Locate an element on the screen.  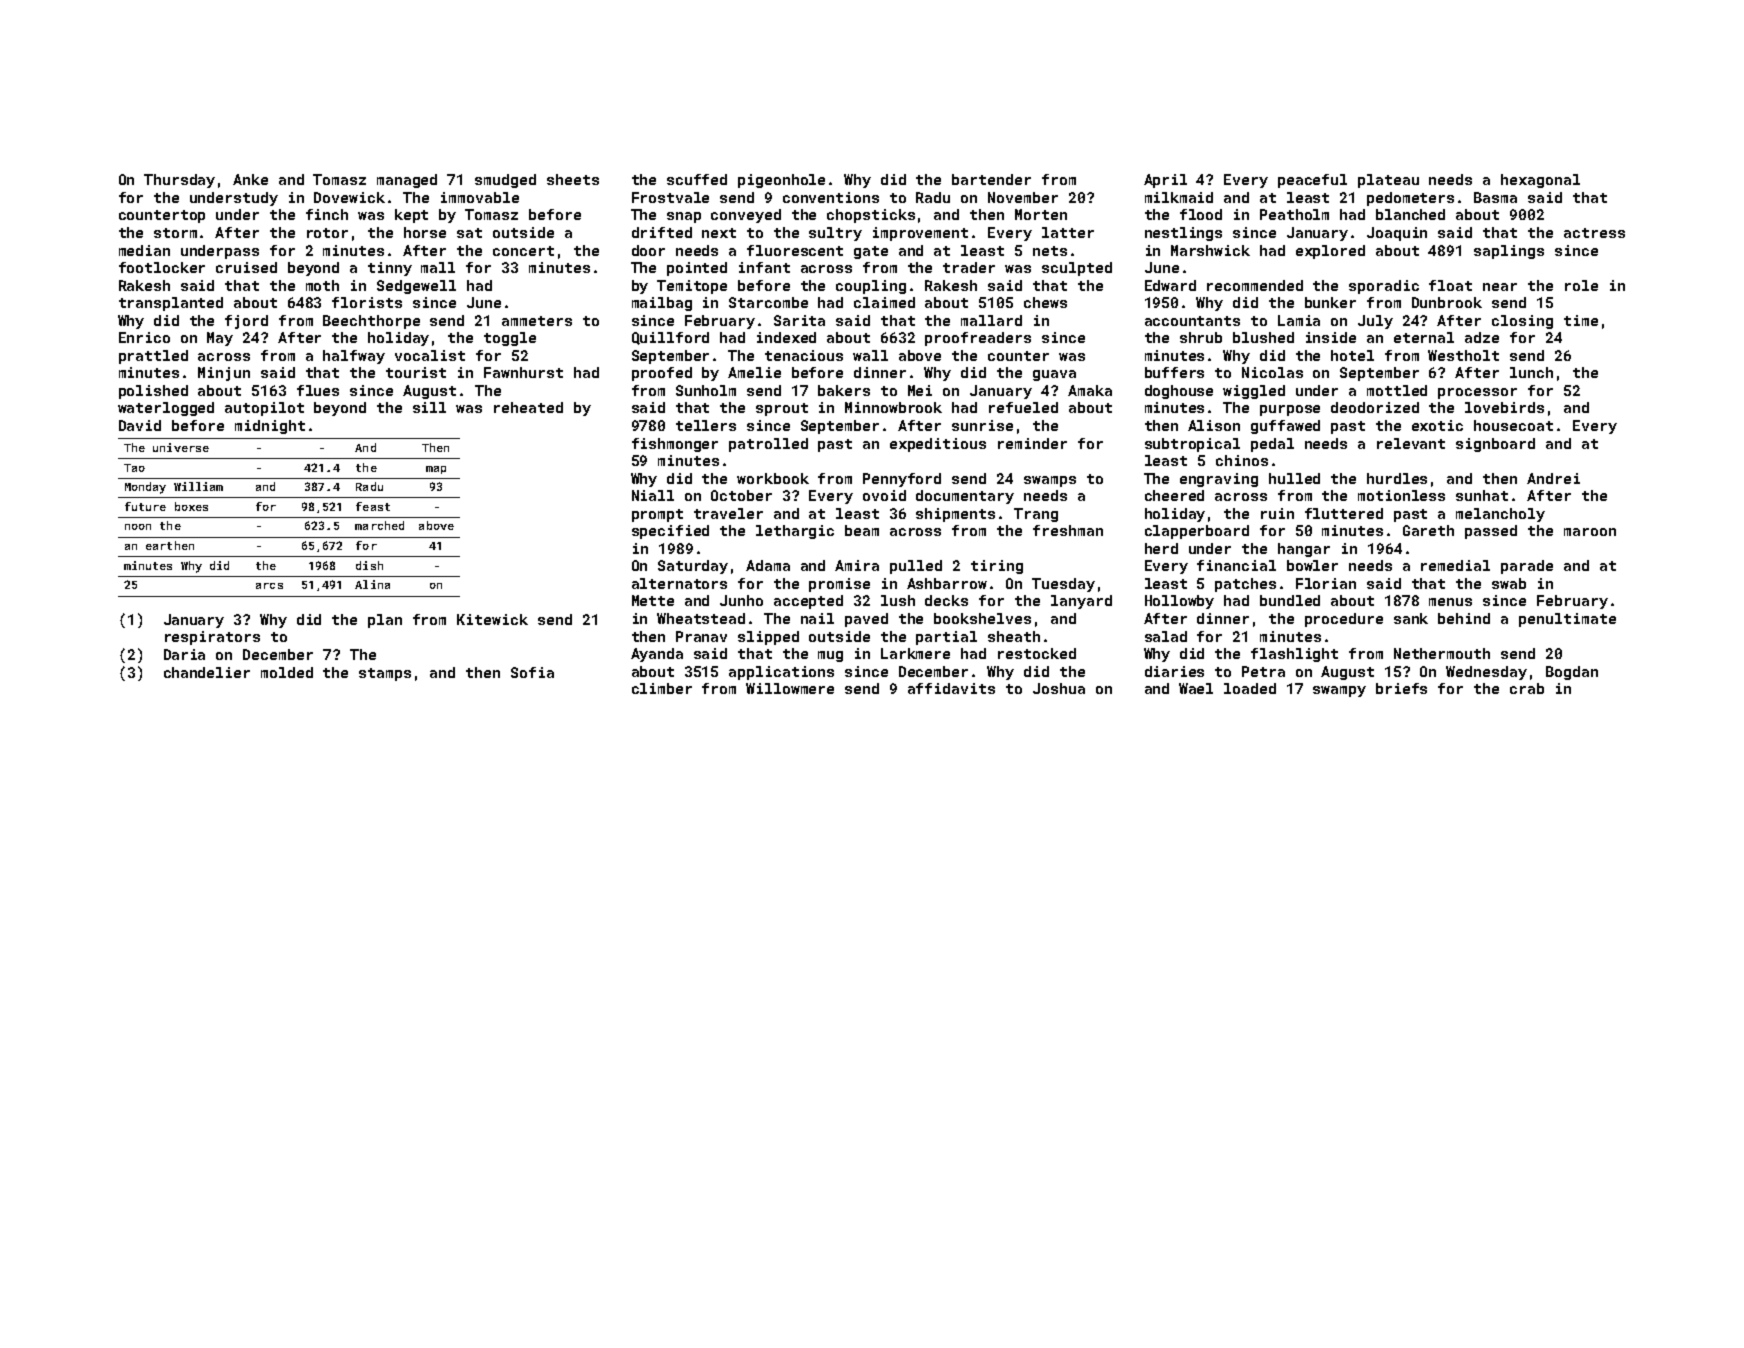
pigeonhole is located at coordinates (781, 181).
